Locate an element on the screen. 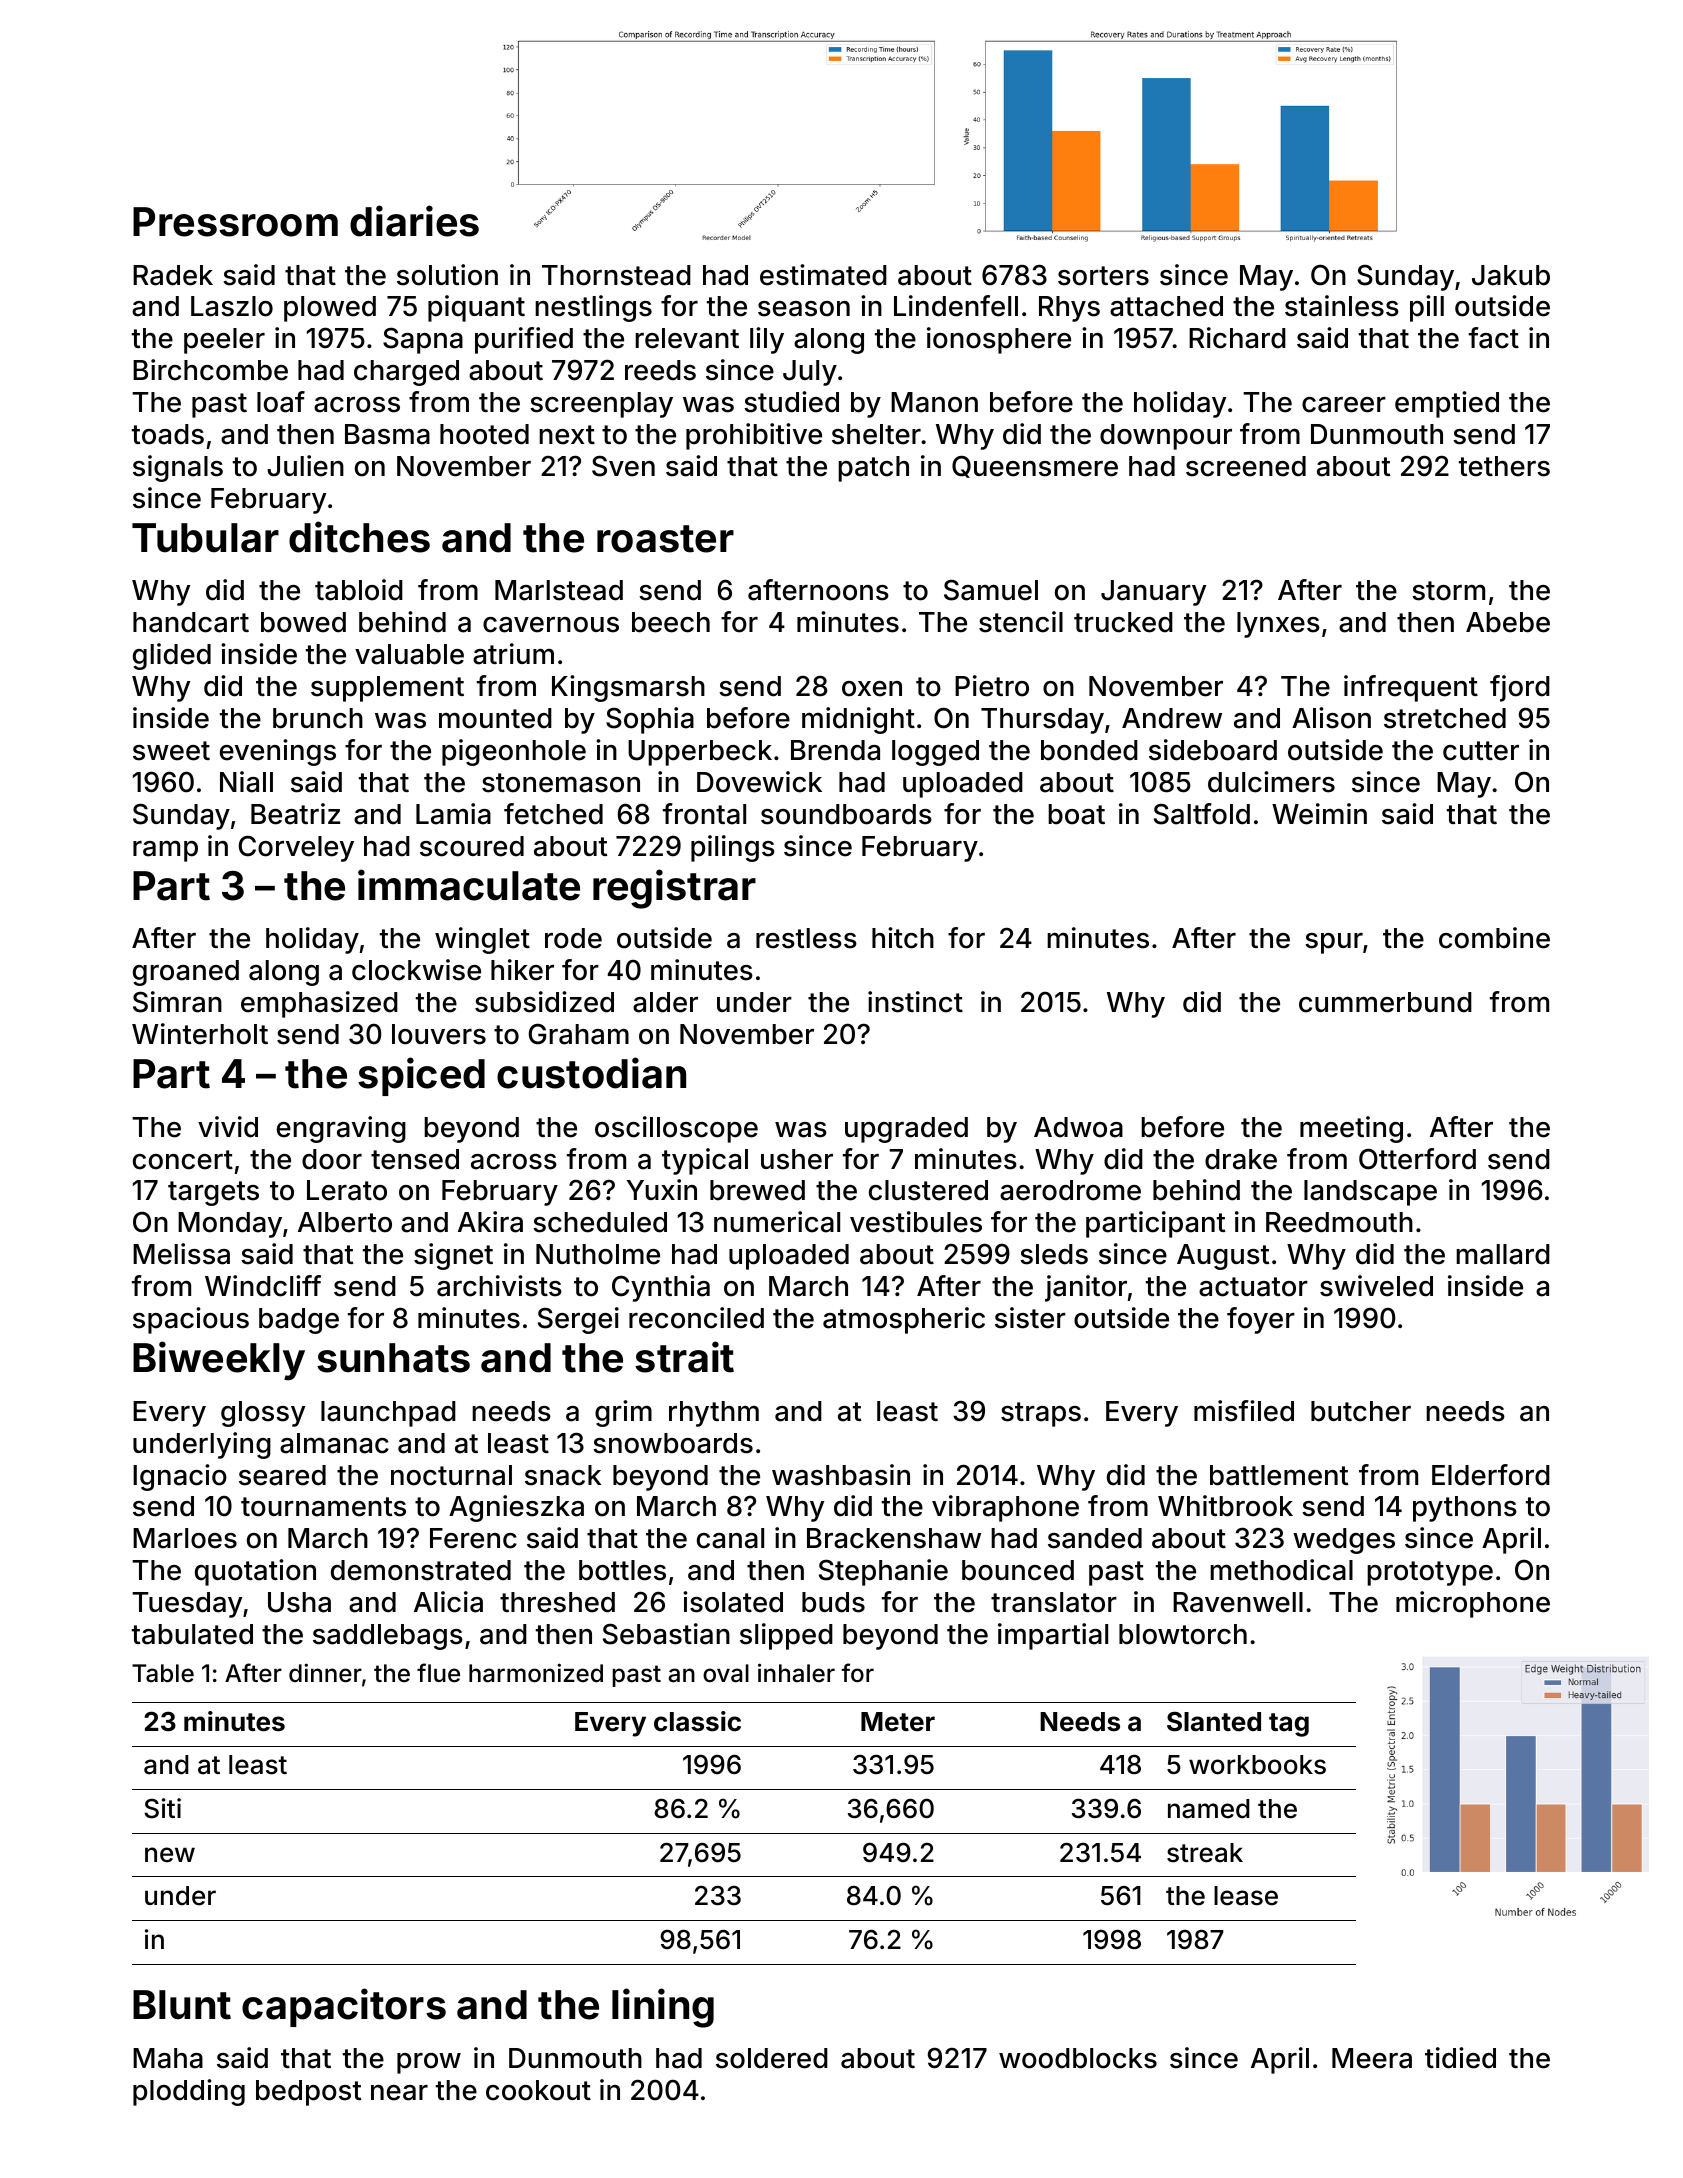 This screenshot has height=2178, width=1683. named is located at coordinates (1209, 1809).
